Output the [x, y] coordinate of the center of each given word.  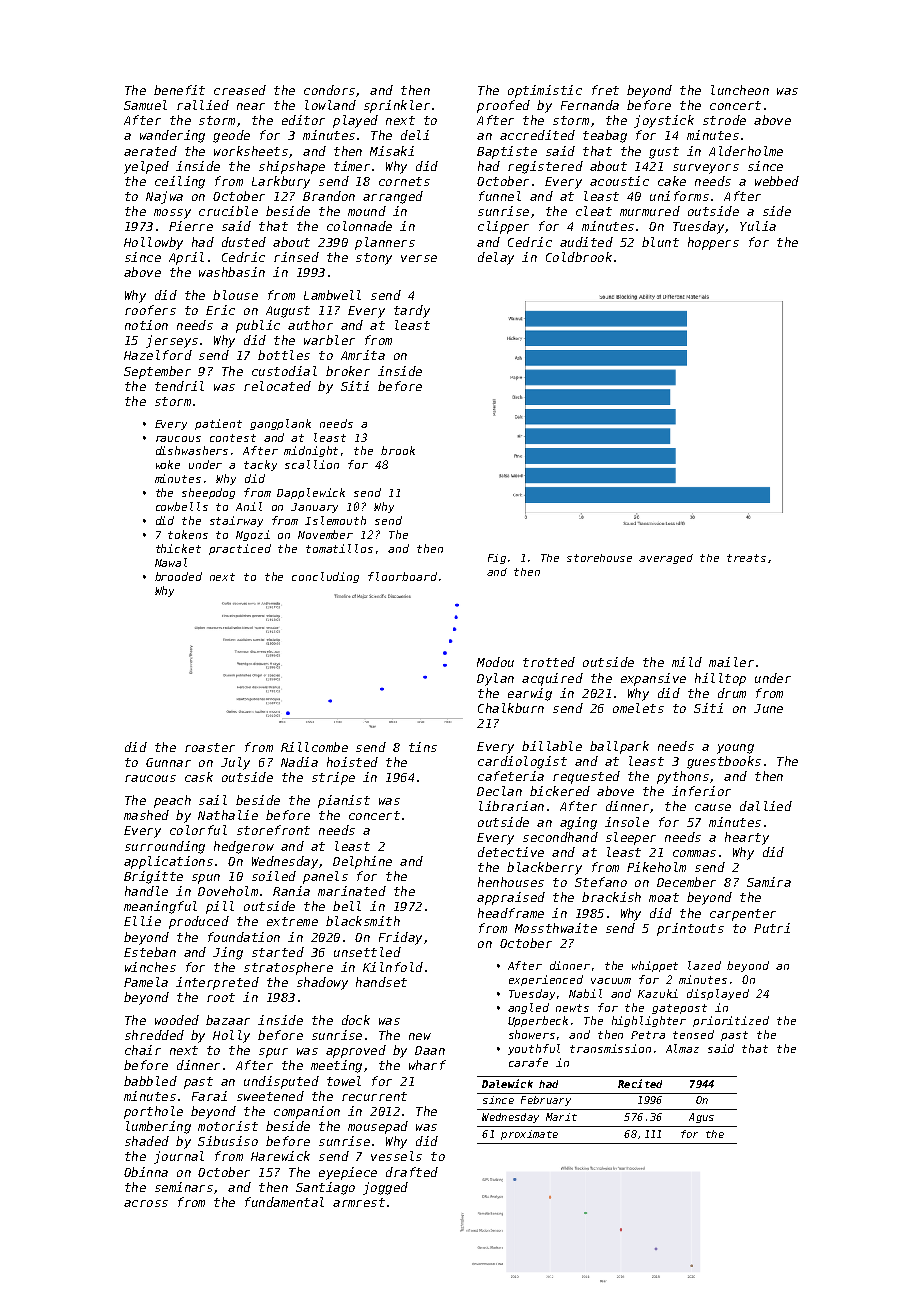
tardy [412, 311]
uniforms [679, 196]
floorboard [402, 576]
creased [240, 90]
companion [307, 1112]
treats [746, 558]
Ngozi [253, 535]
